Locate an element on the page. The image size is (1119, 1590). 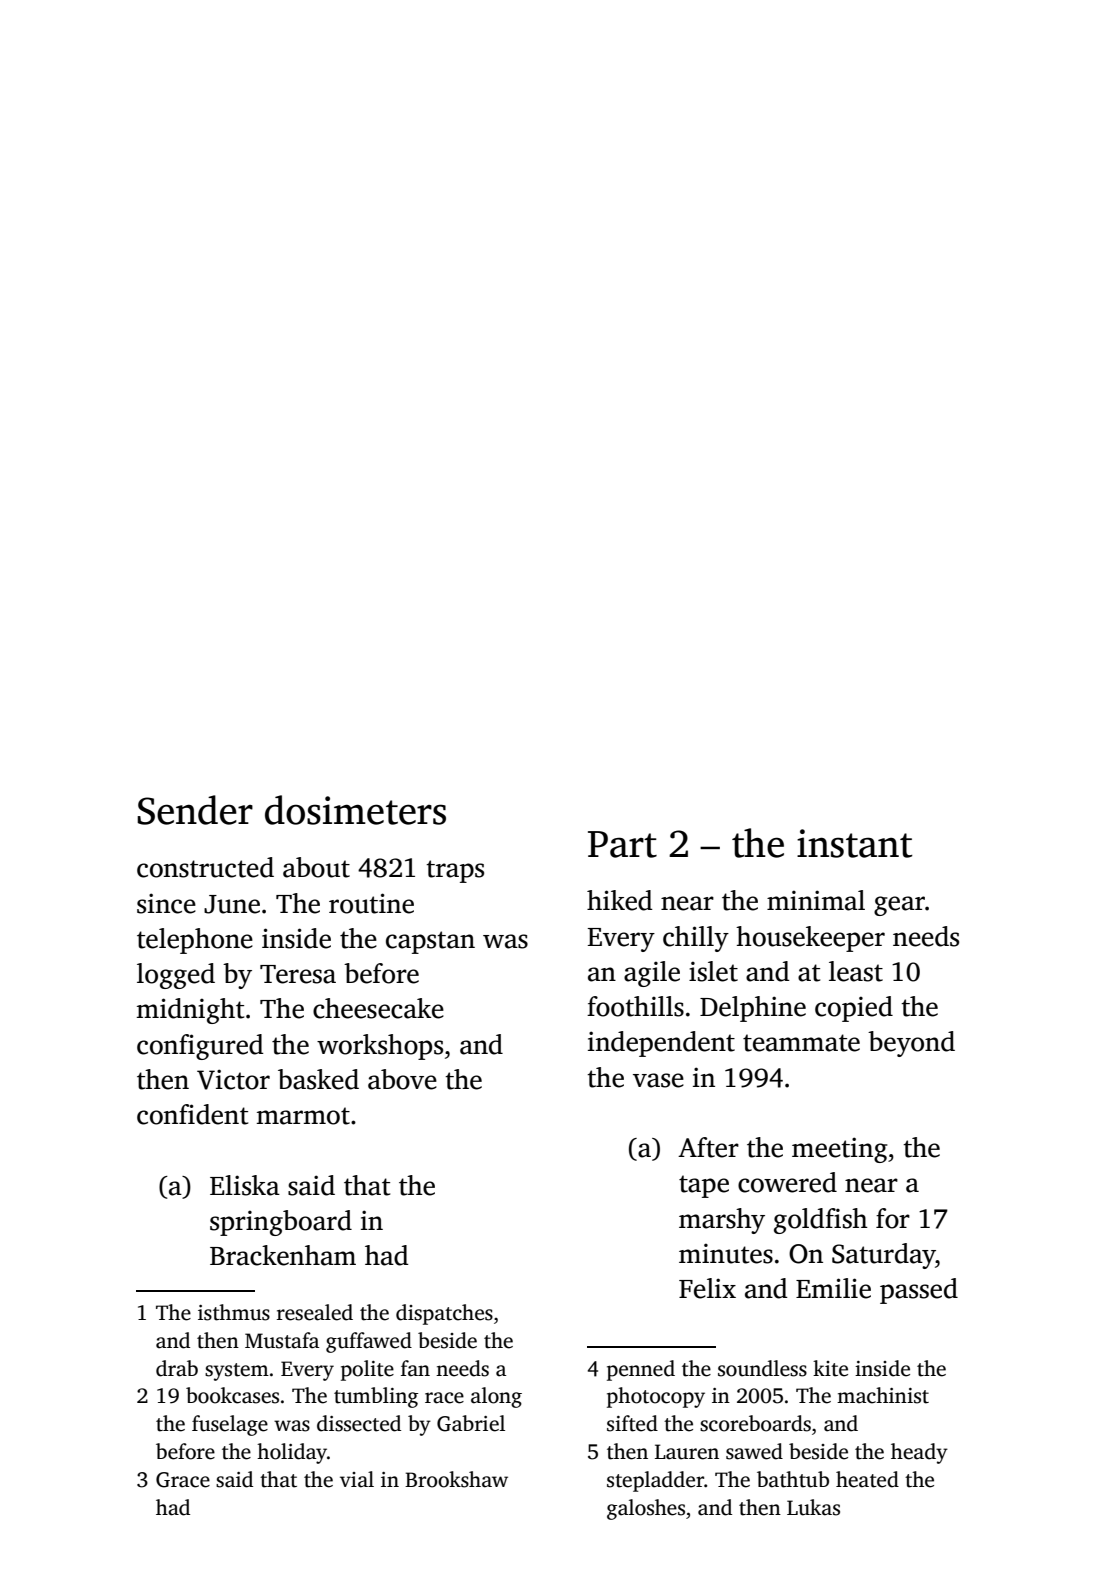
fan is located at coordinates (415, 1368).
